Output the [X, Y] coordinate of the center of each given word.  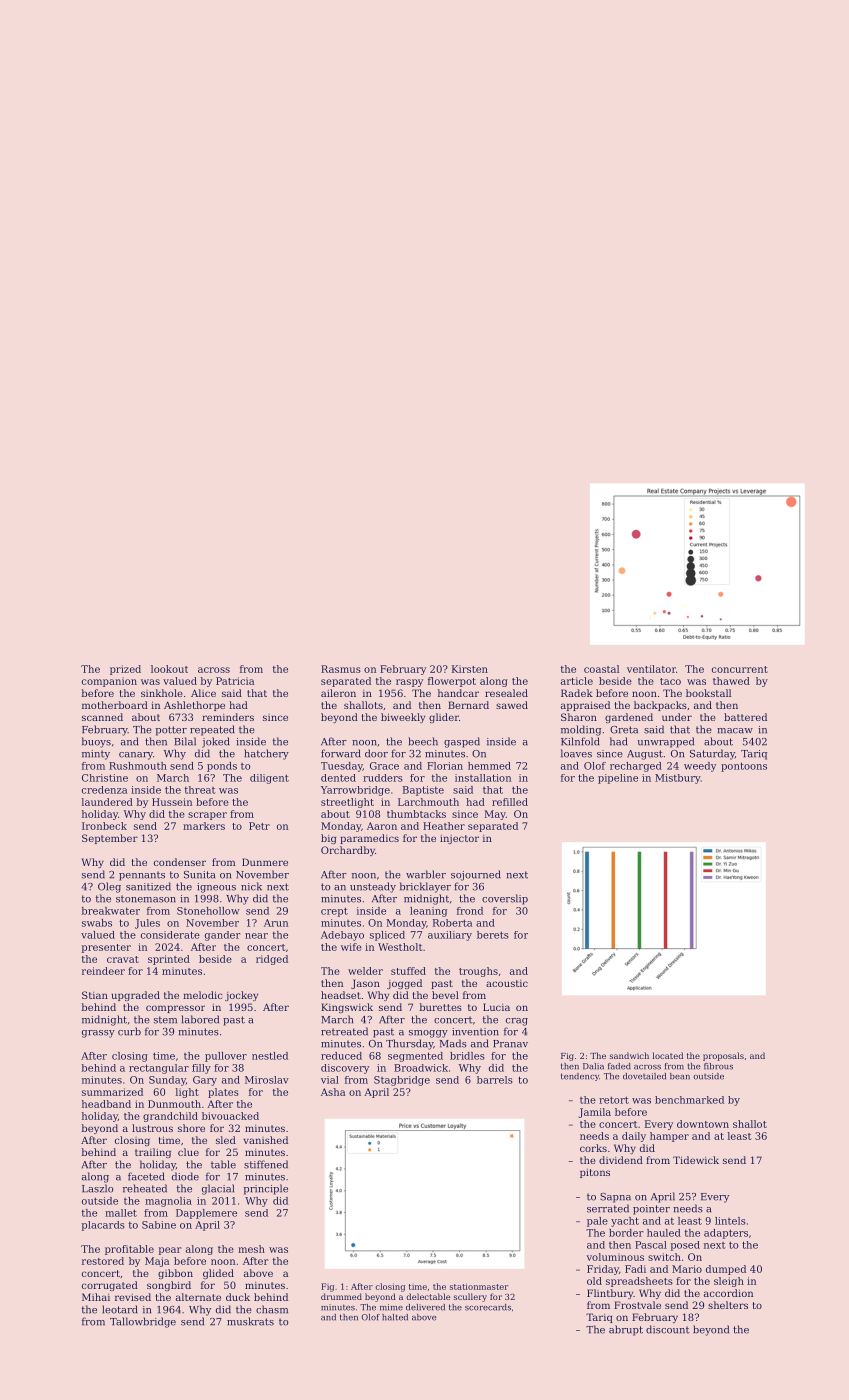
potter [171, 731]
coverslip [505, 899]
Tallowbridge [143, 1322]
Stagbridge [402, 1081]
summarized [112, 1092]
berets [493, 935]
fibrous [718, 1066]
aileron [338, 693]
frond [470, 911]
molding [581, 730]
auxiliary [450, 936]
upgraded [136, 996]
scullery [470, 1297]
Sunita [199, 875]
